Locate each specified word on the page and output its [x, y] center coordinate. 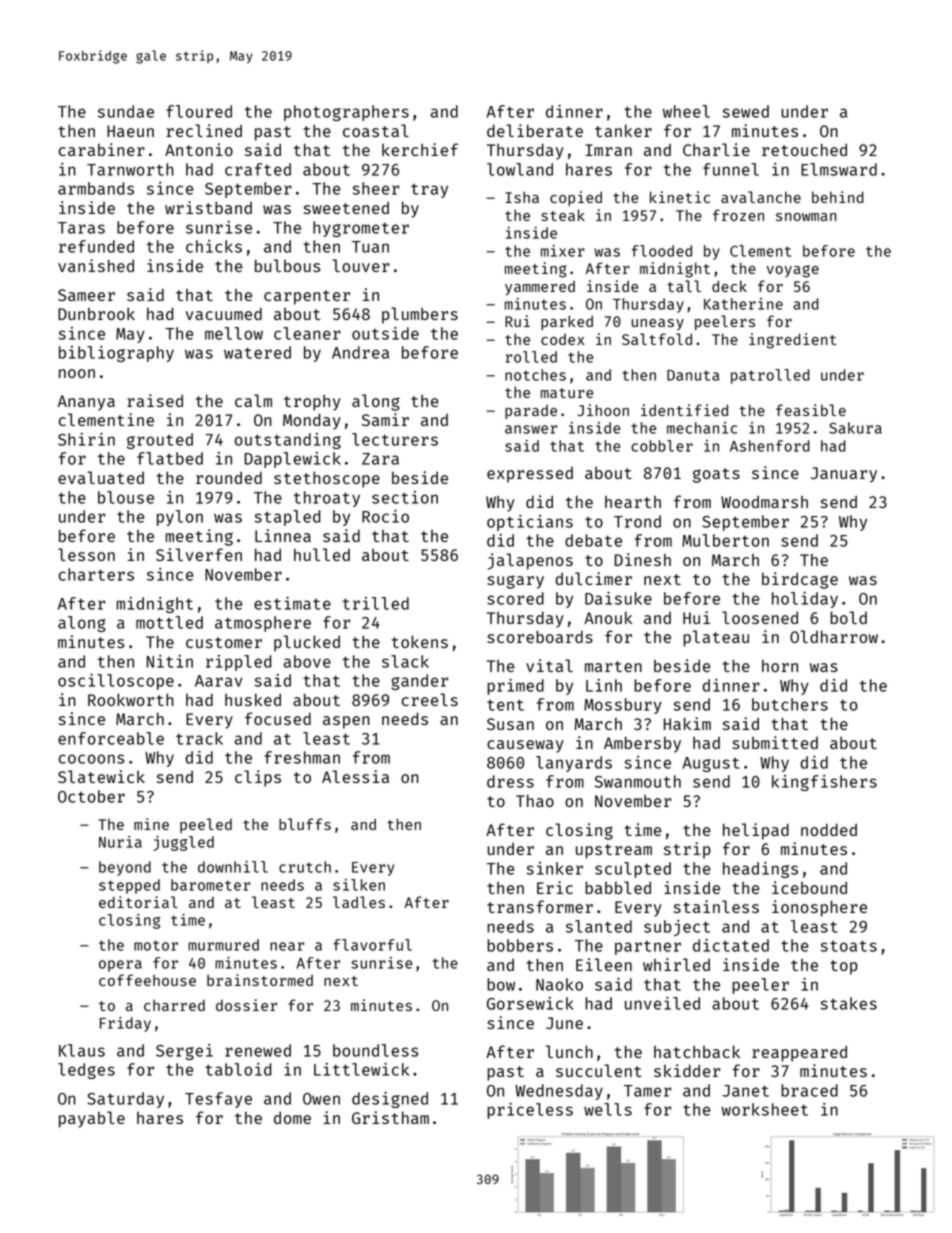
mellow [234, 333]
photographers [346, 113]
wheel [686, 111]
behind [837, 197]
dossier [246, 1005]
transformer [540, 906]
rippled [238, 663]
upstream [614, 851]
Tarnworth [130, 169]
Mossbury [623, 706]
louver [361, 265]
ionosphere [819, 908]
